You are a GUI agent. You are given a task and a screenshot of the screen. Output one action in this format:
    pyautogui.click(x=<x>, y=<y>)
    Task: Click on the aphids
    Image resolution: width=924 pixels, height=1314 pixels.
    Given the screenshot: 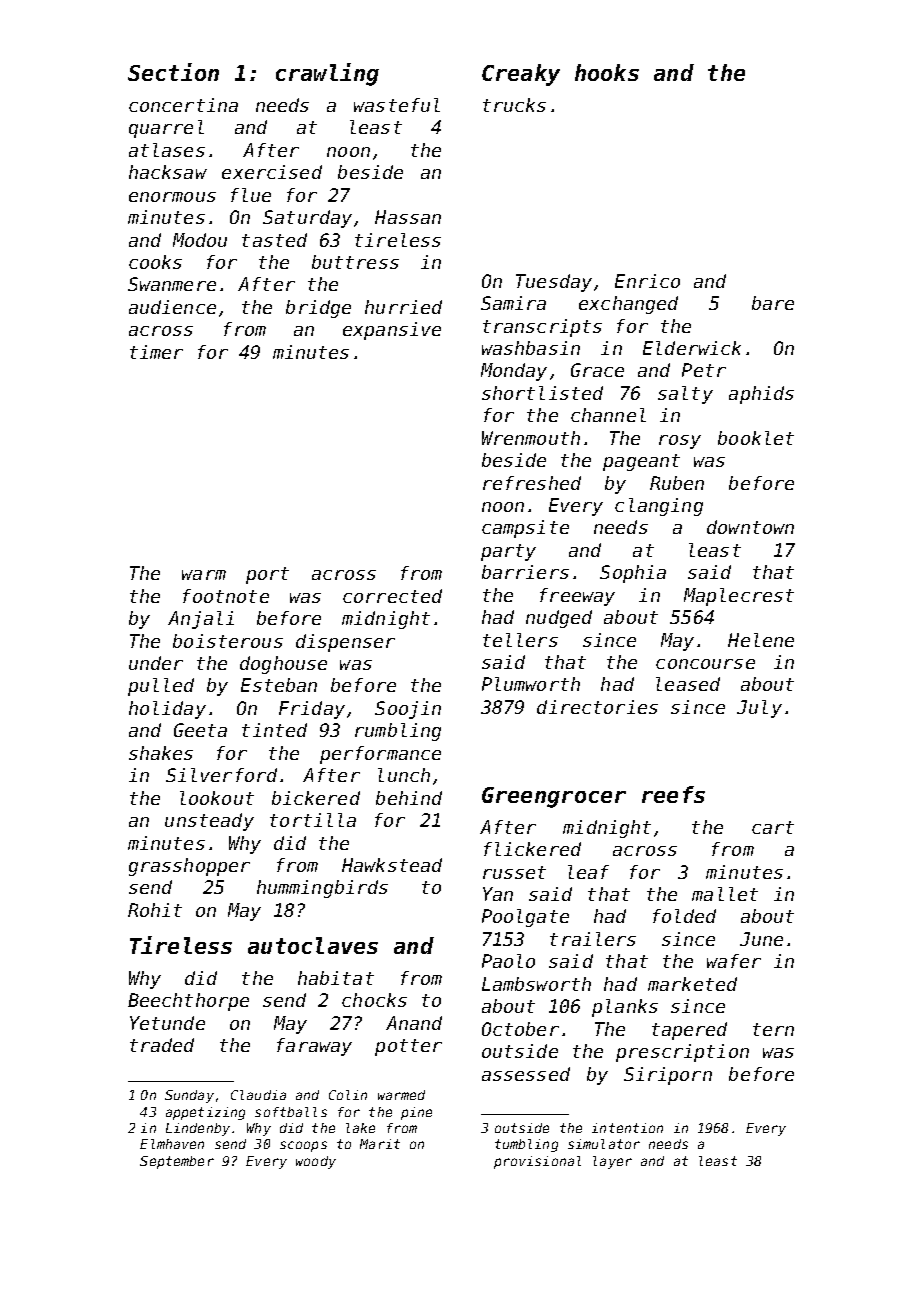 What is the action you would take?
    pyautogui.click(x=761, y=395)
